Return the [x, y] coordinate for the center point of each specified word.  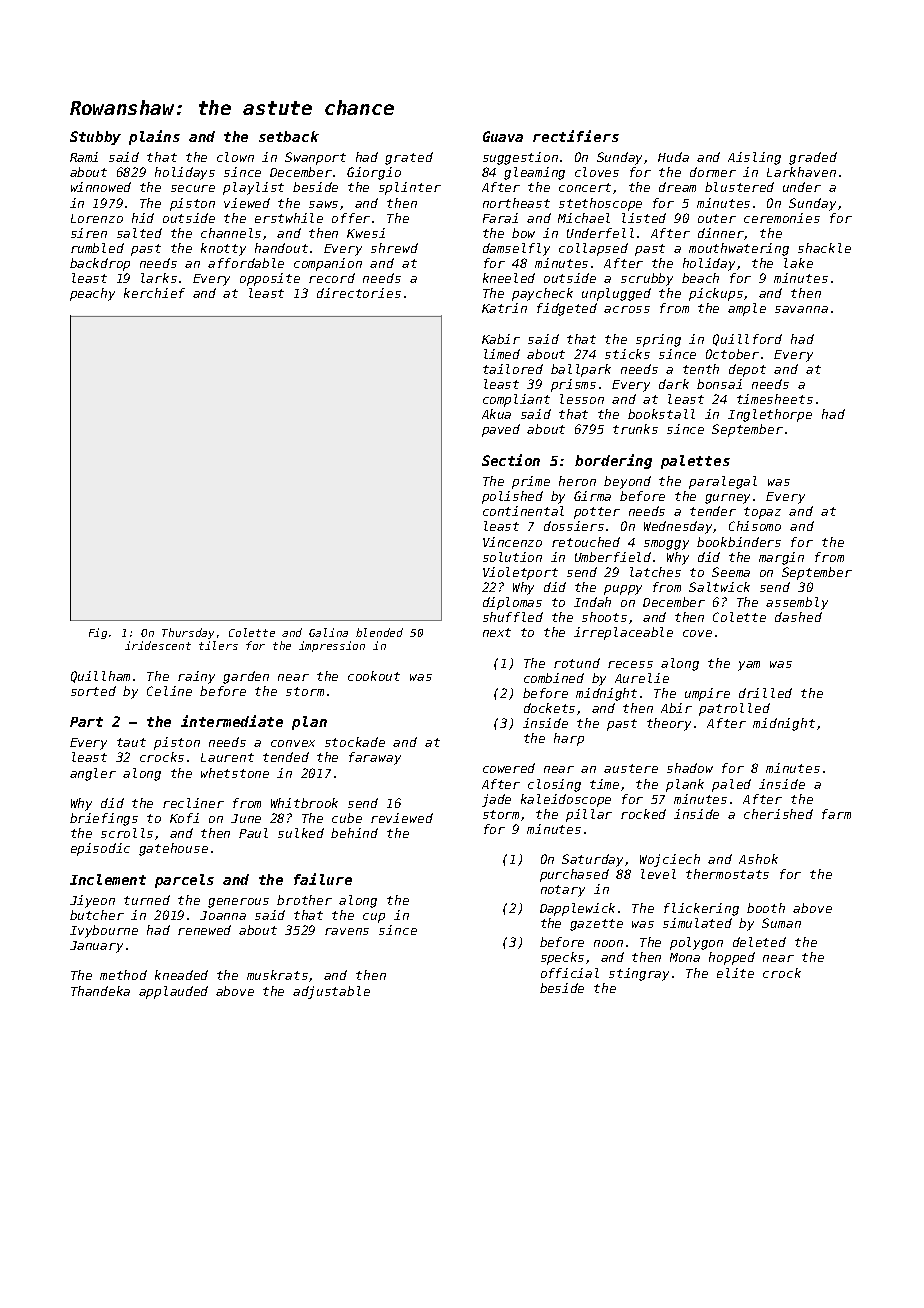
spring [658, 340]
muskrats [277, 975]
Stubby [95, 138]
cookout [374, 676]
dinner [721, 234]
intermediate [232, 721]
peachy [92, 294]
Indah [592, 602]
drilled [765, 693]
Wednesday [679, 527]
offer [351, 218]
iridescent [158, 645]
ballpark [581, 370]
